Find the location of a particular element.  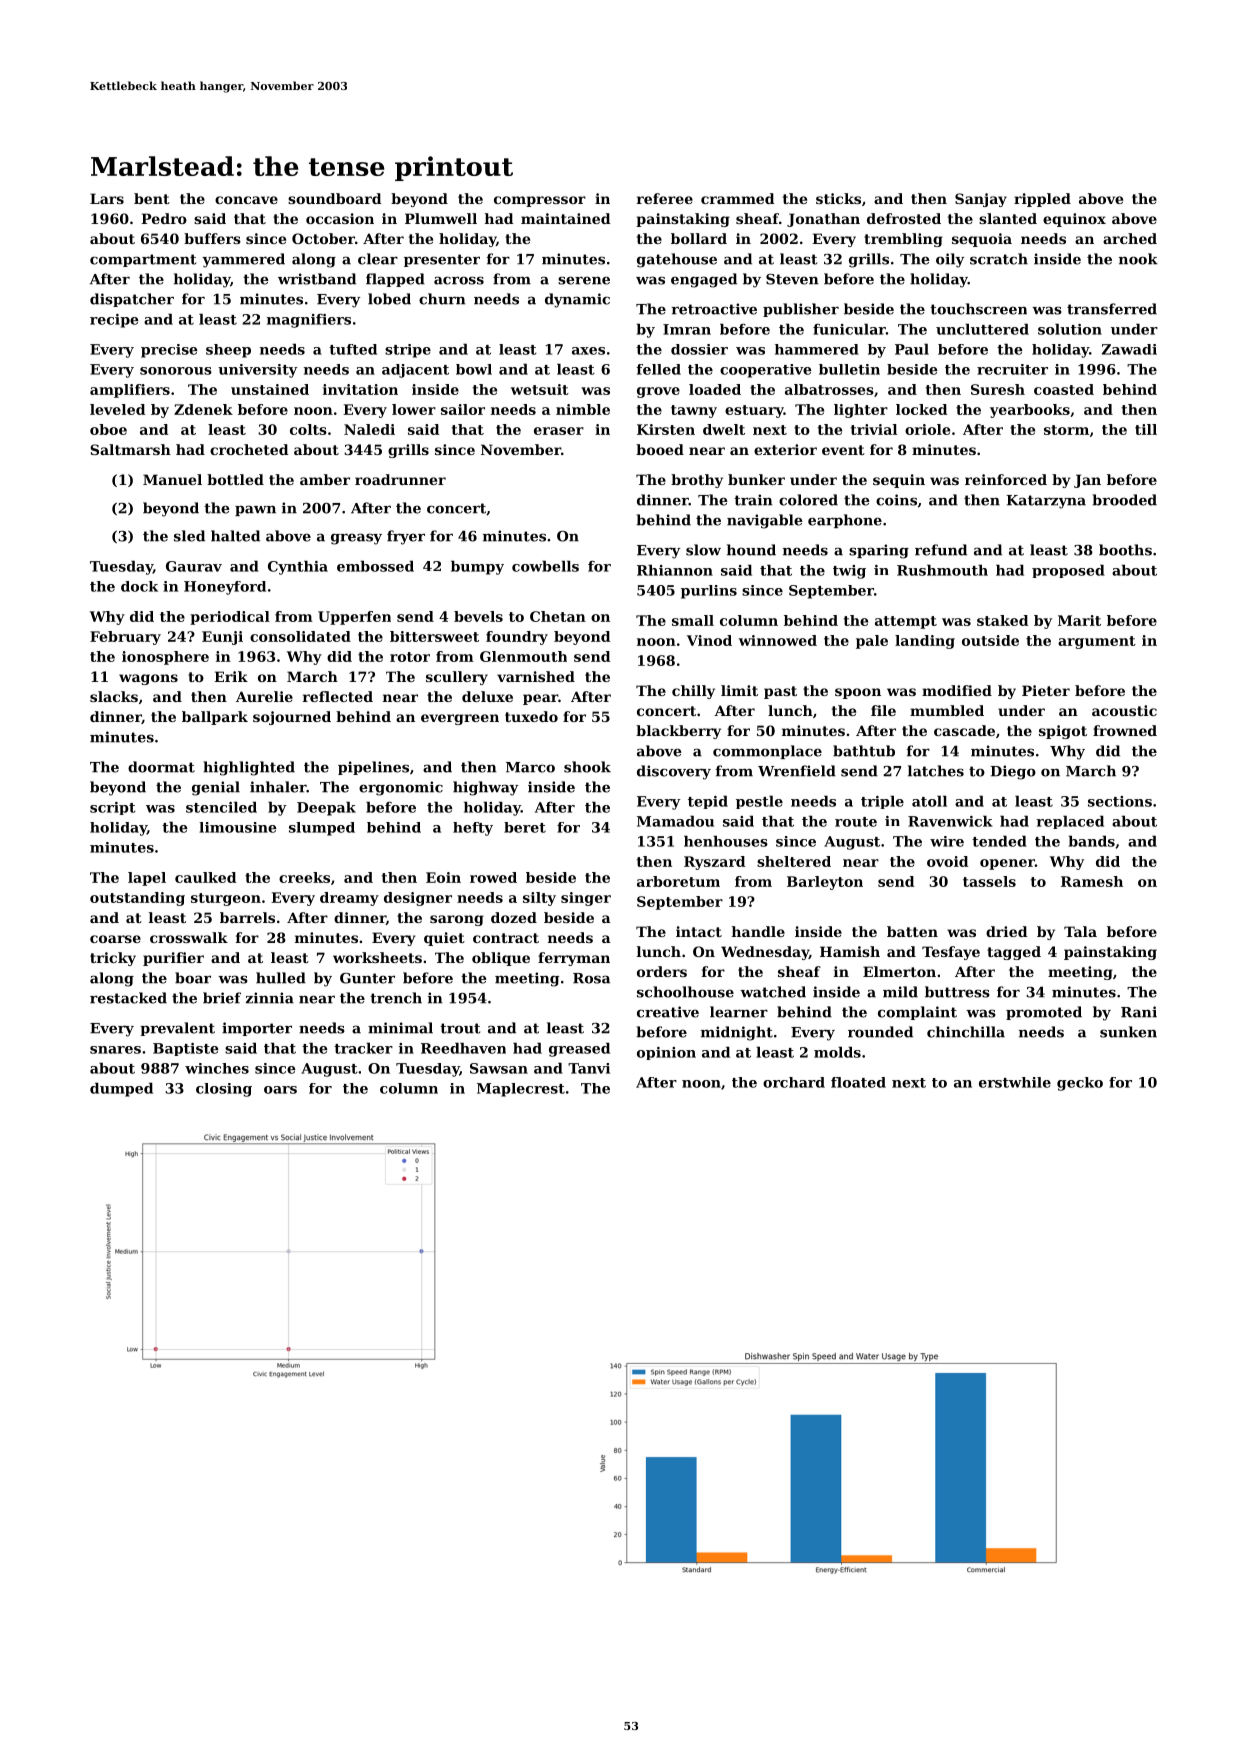

ferryman is located at coordinates (574, 959).
